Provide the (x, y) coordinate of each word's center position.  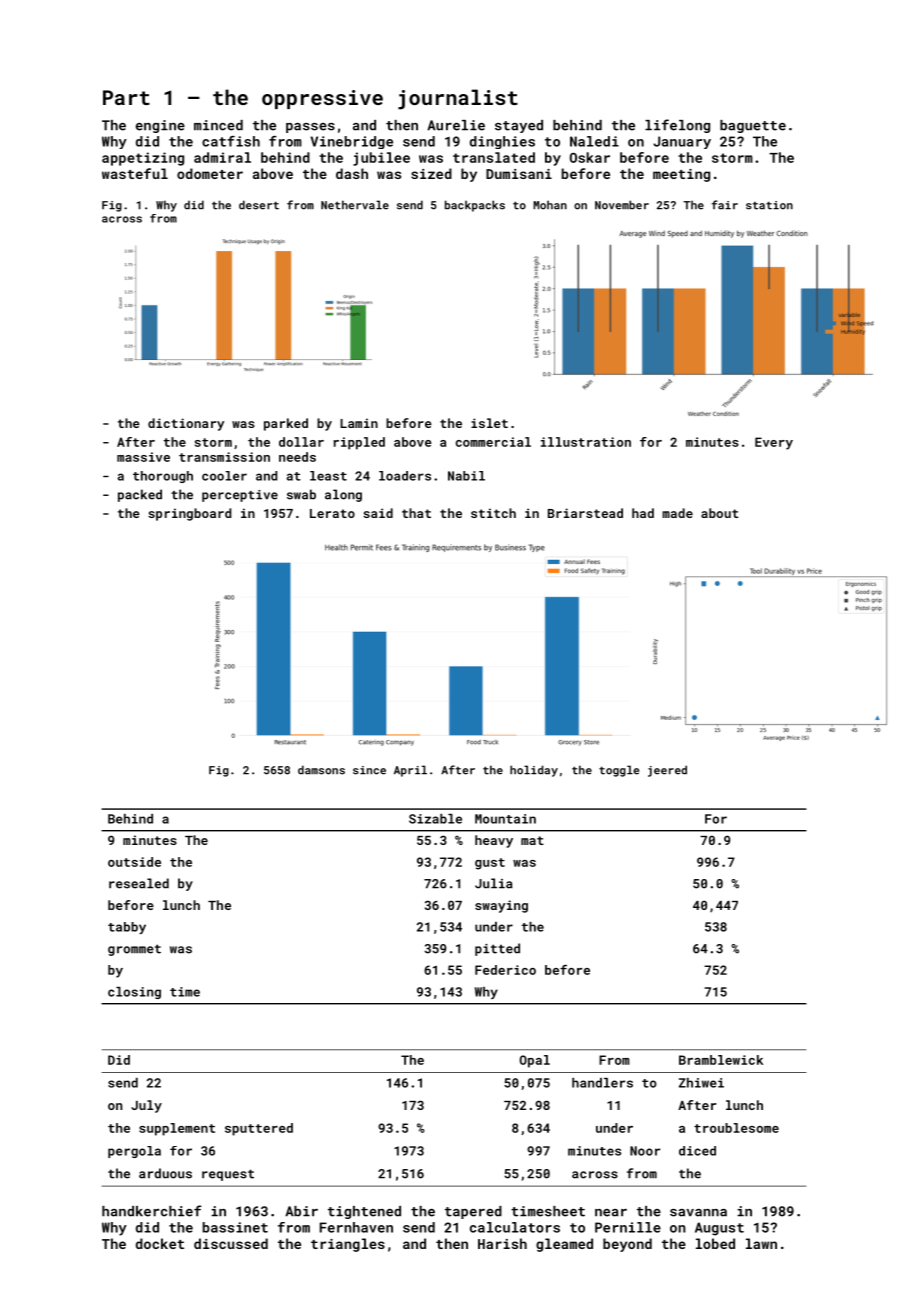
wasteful (135, 173)
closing (134, 993)
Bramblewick (721, 1060)
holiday (534, 771)
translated (494, 157)
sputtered (259, 1129)
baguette (753, 126)
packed (140, 495)
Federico (505, 970)
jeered (667, 771)
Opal (535, 1061)
